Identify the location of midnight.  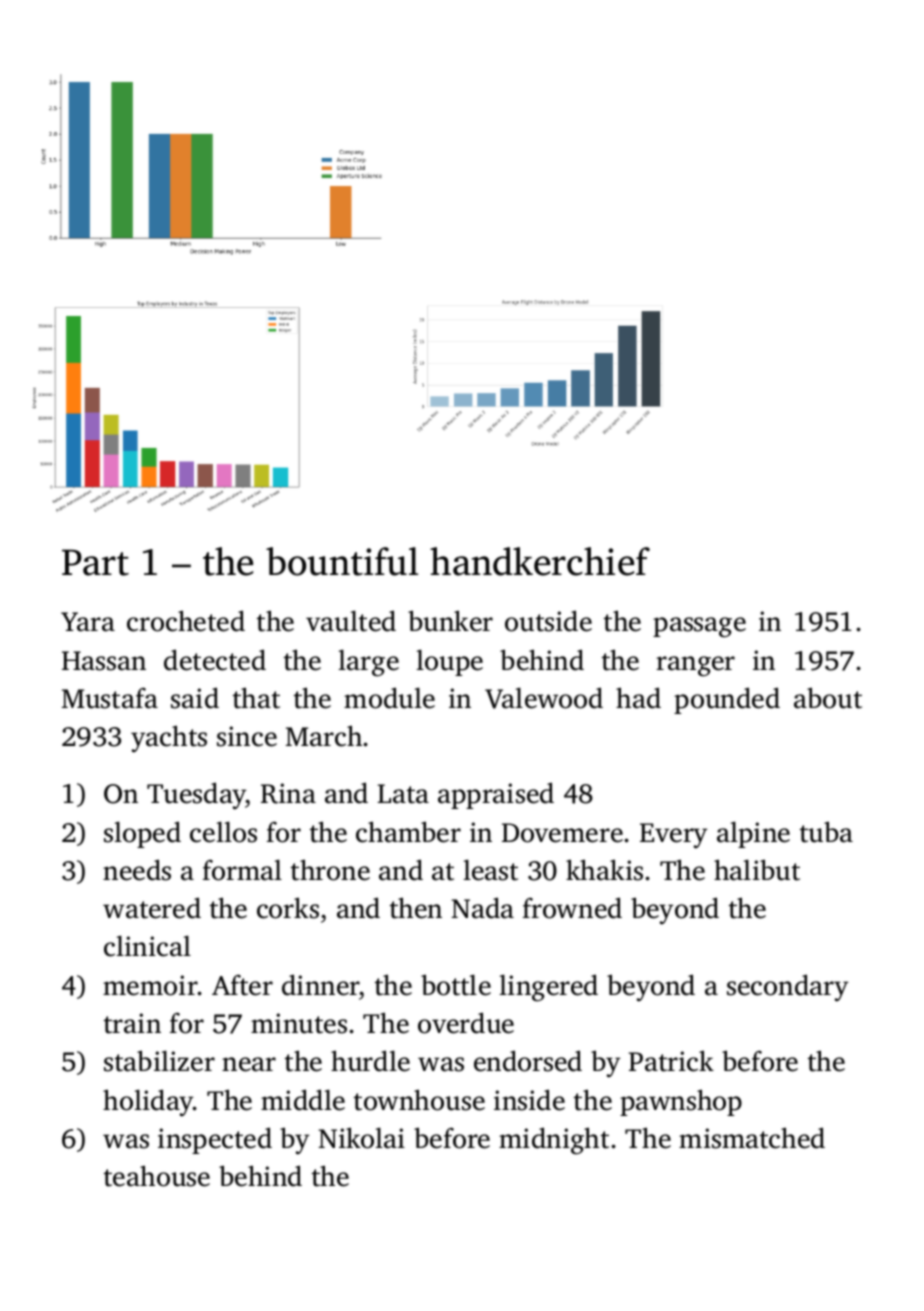
(554, 1141).
